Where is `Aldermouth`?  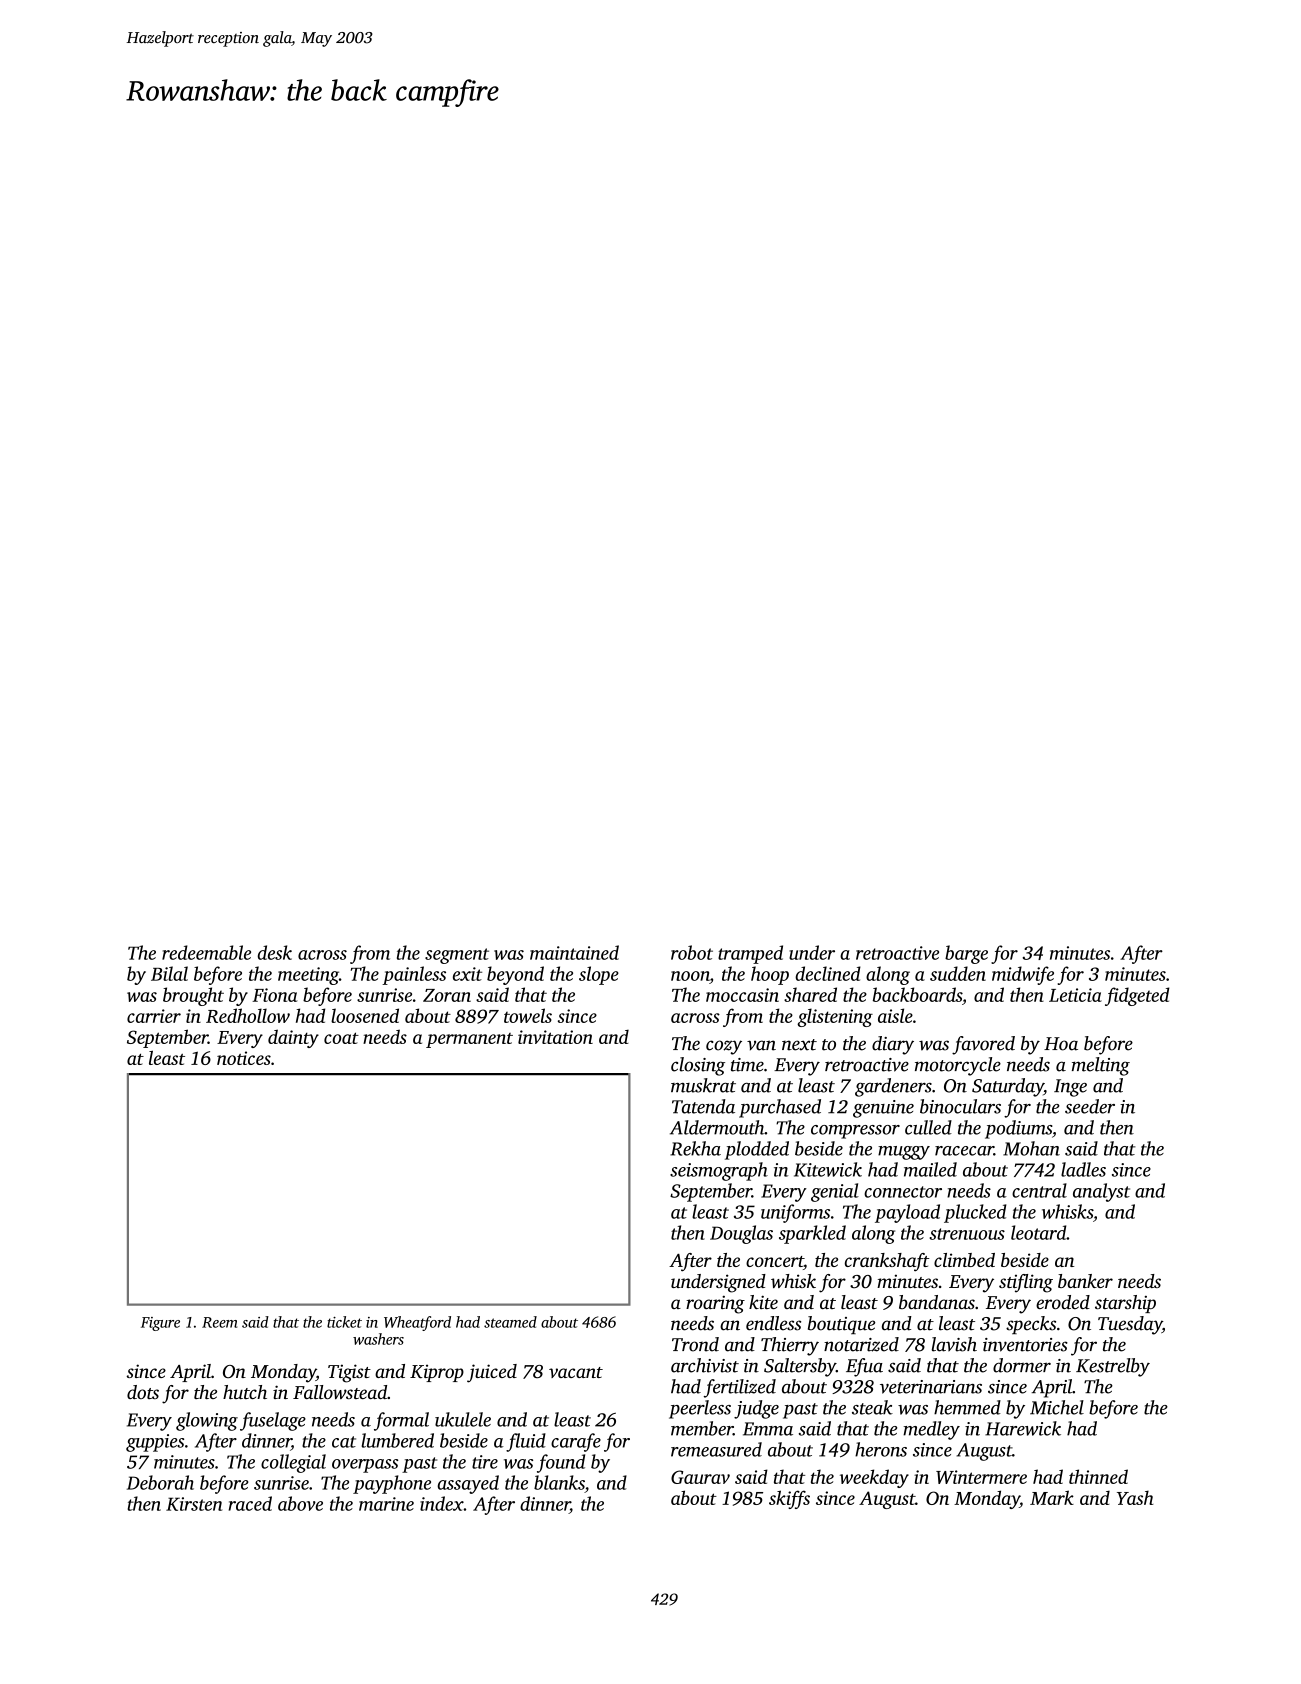 Aldermouth is located at coordinates (717, 1127).
